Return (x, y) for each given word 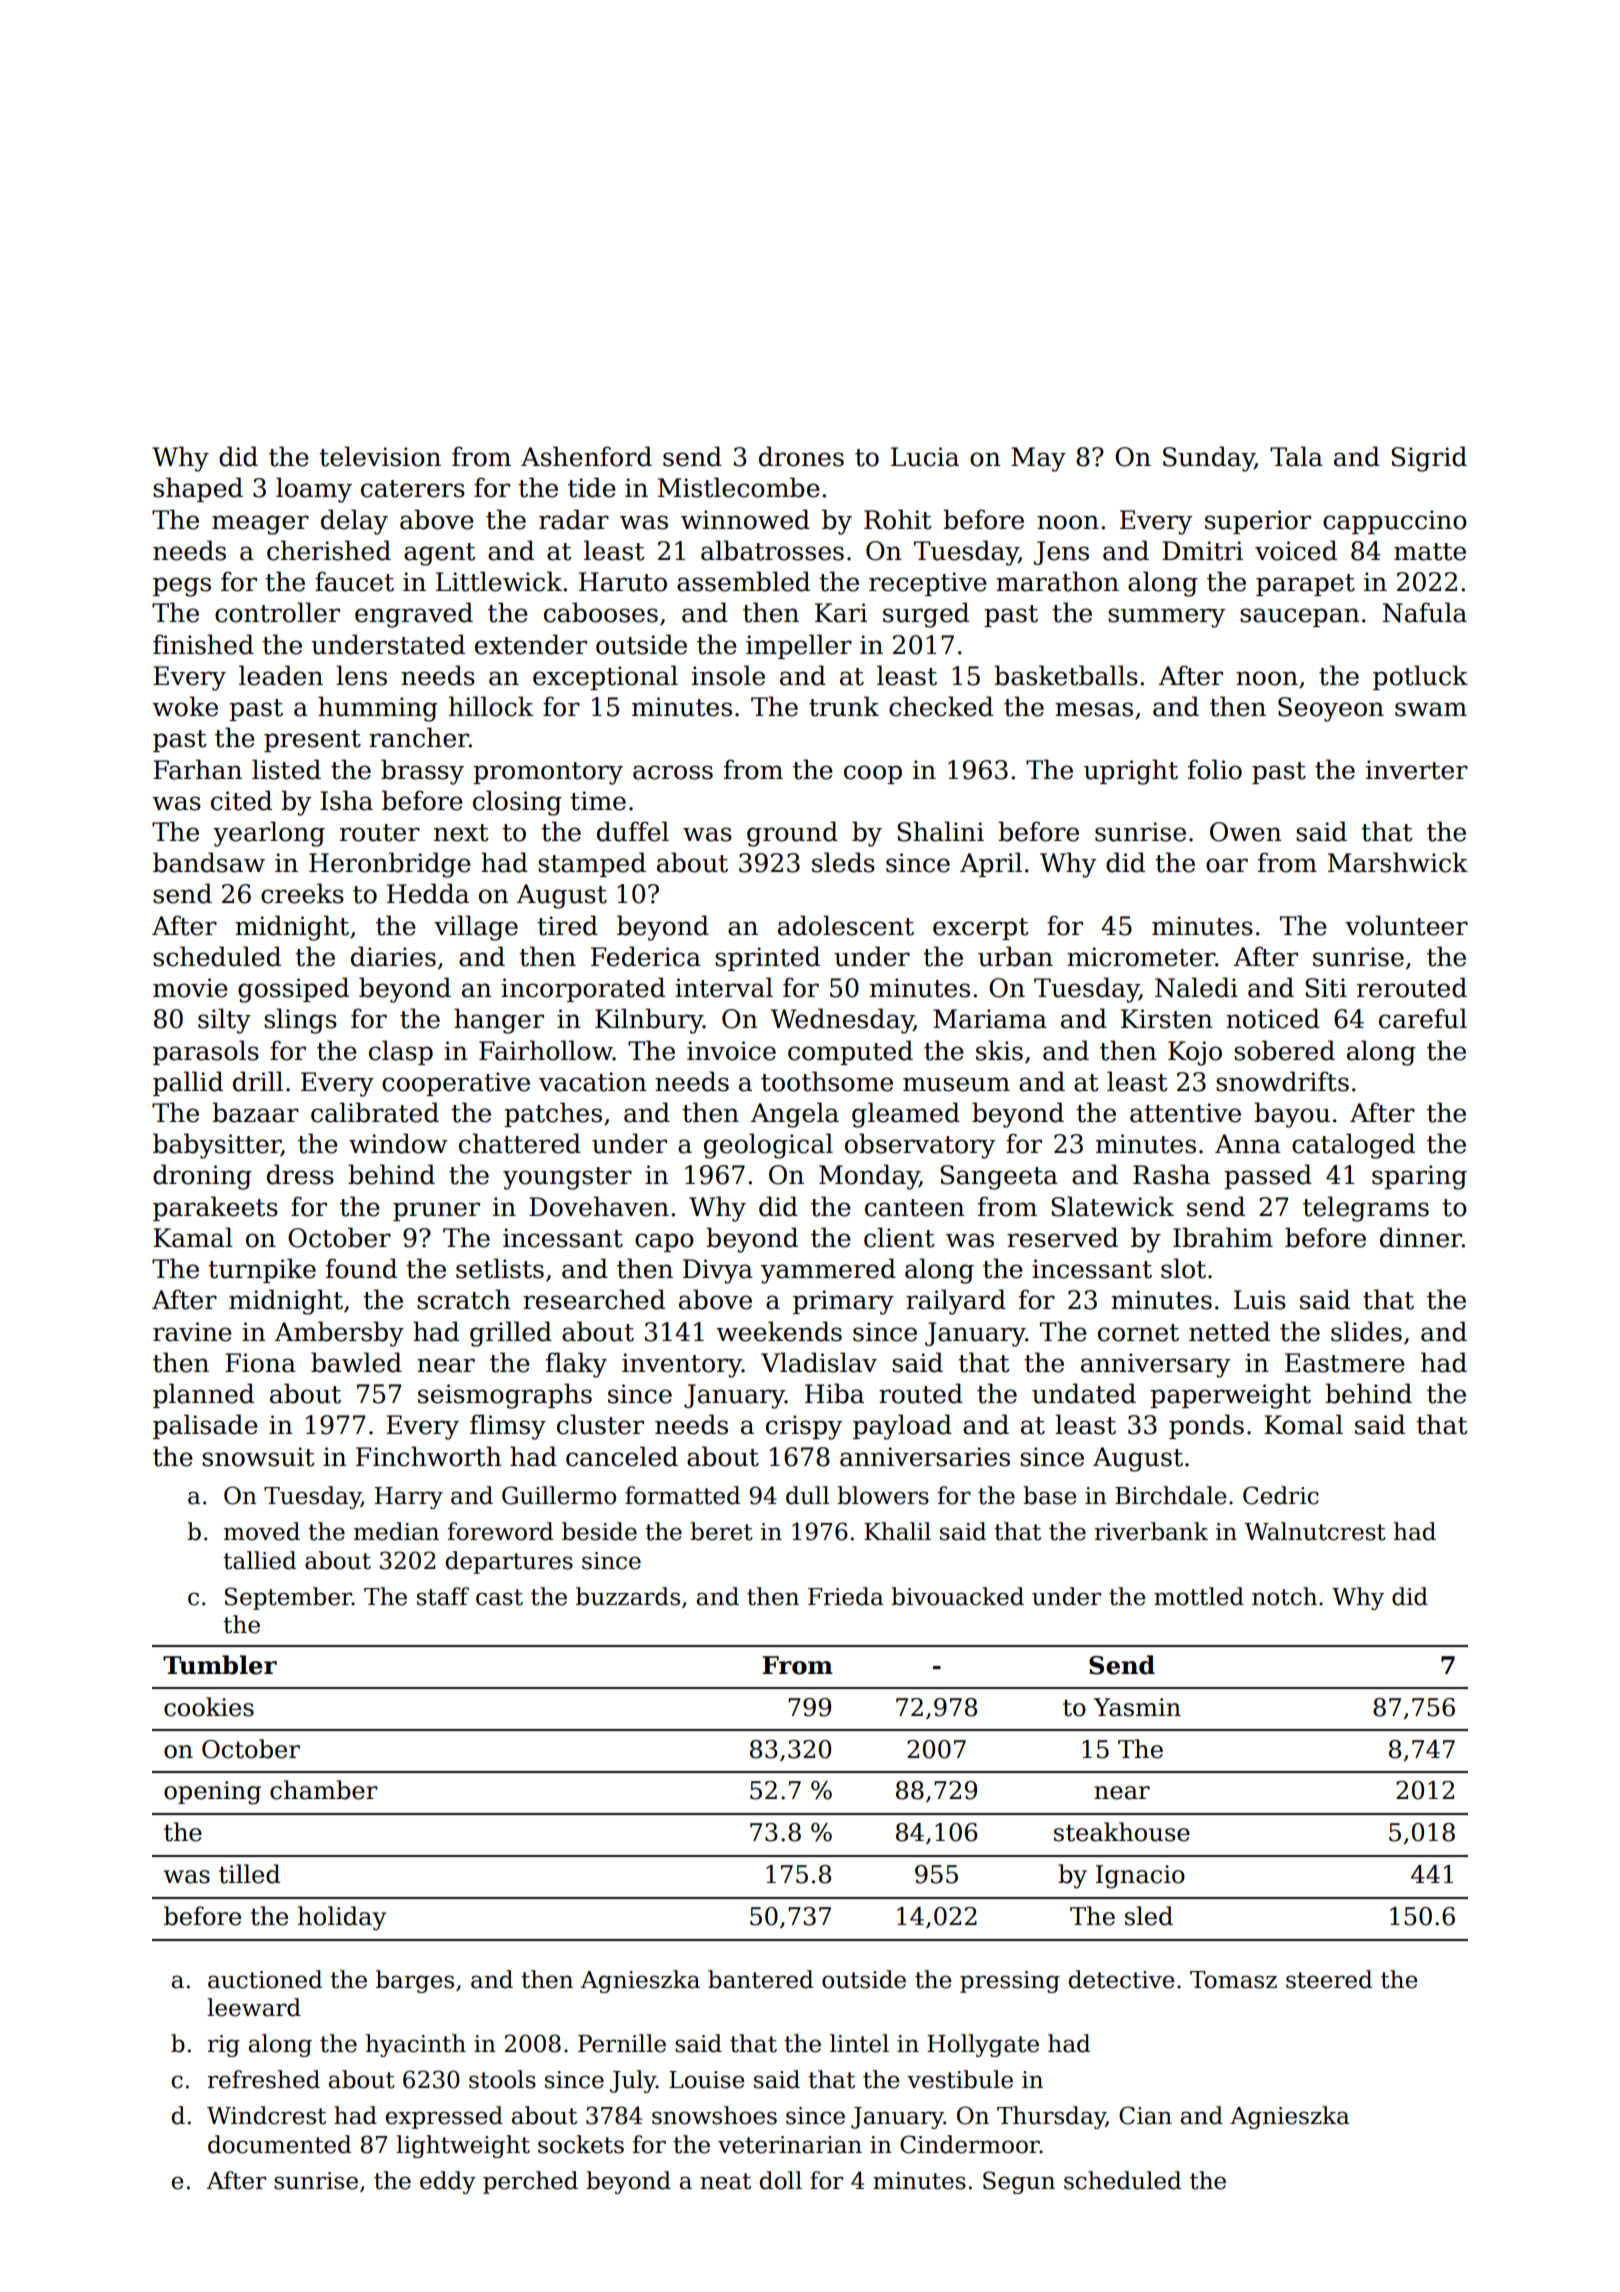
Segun (1019, 2182)
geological (768, 1146)
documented (279, 2144)
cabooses (601, 612)
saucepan (1300, 617)
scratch (464, 1299)
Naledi (1196, 987)
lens (361, 675)
